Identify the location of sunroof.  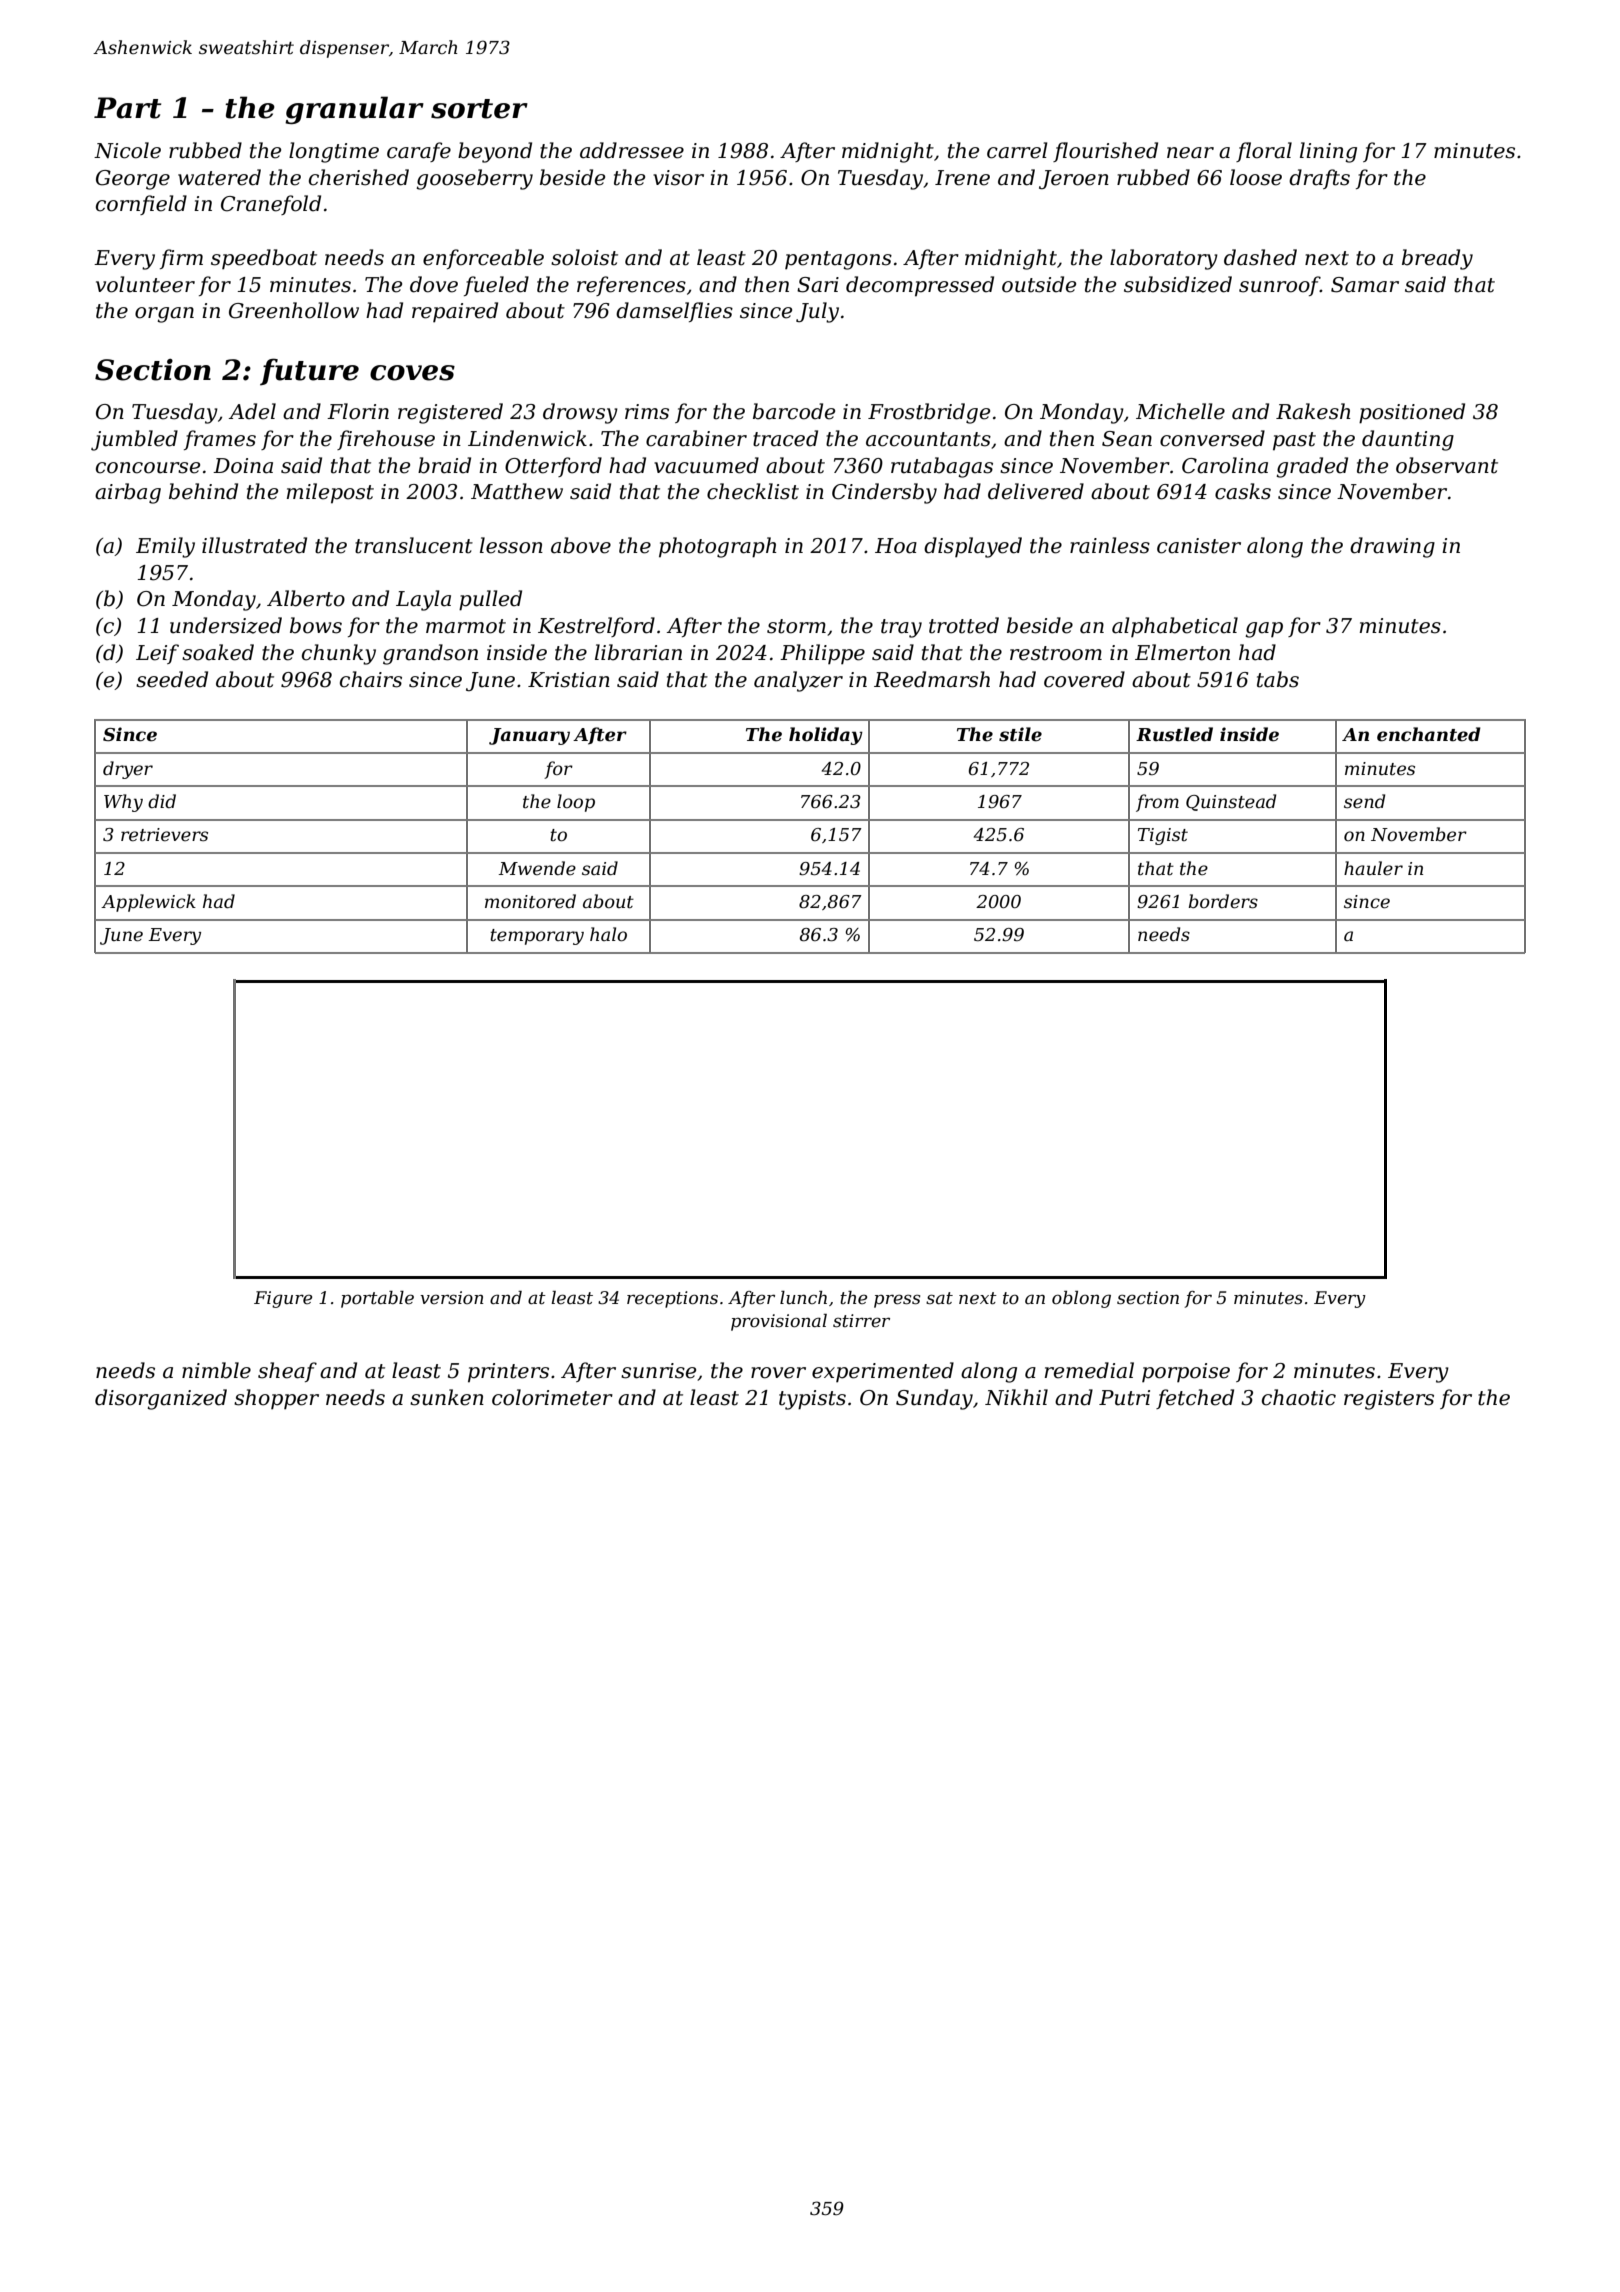
(1279, 286).
